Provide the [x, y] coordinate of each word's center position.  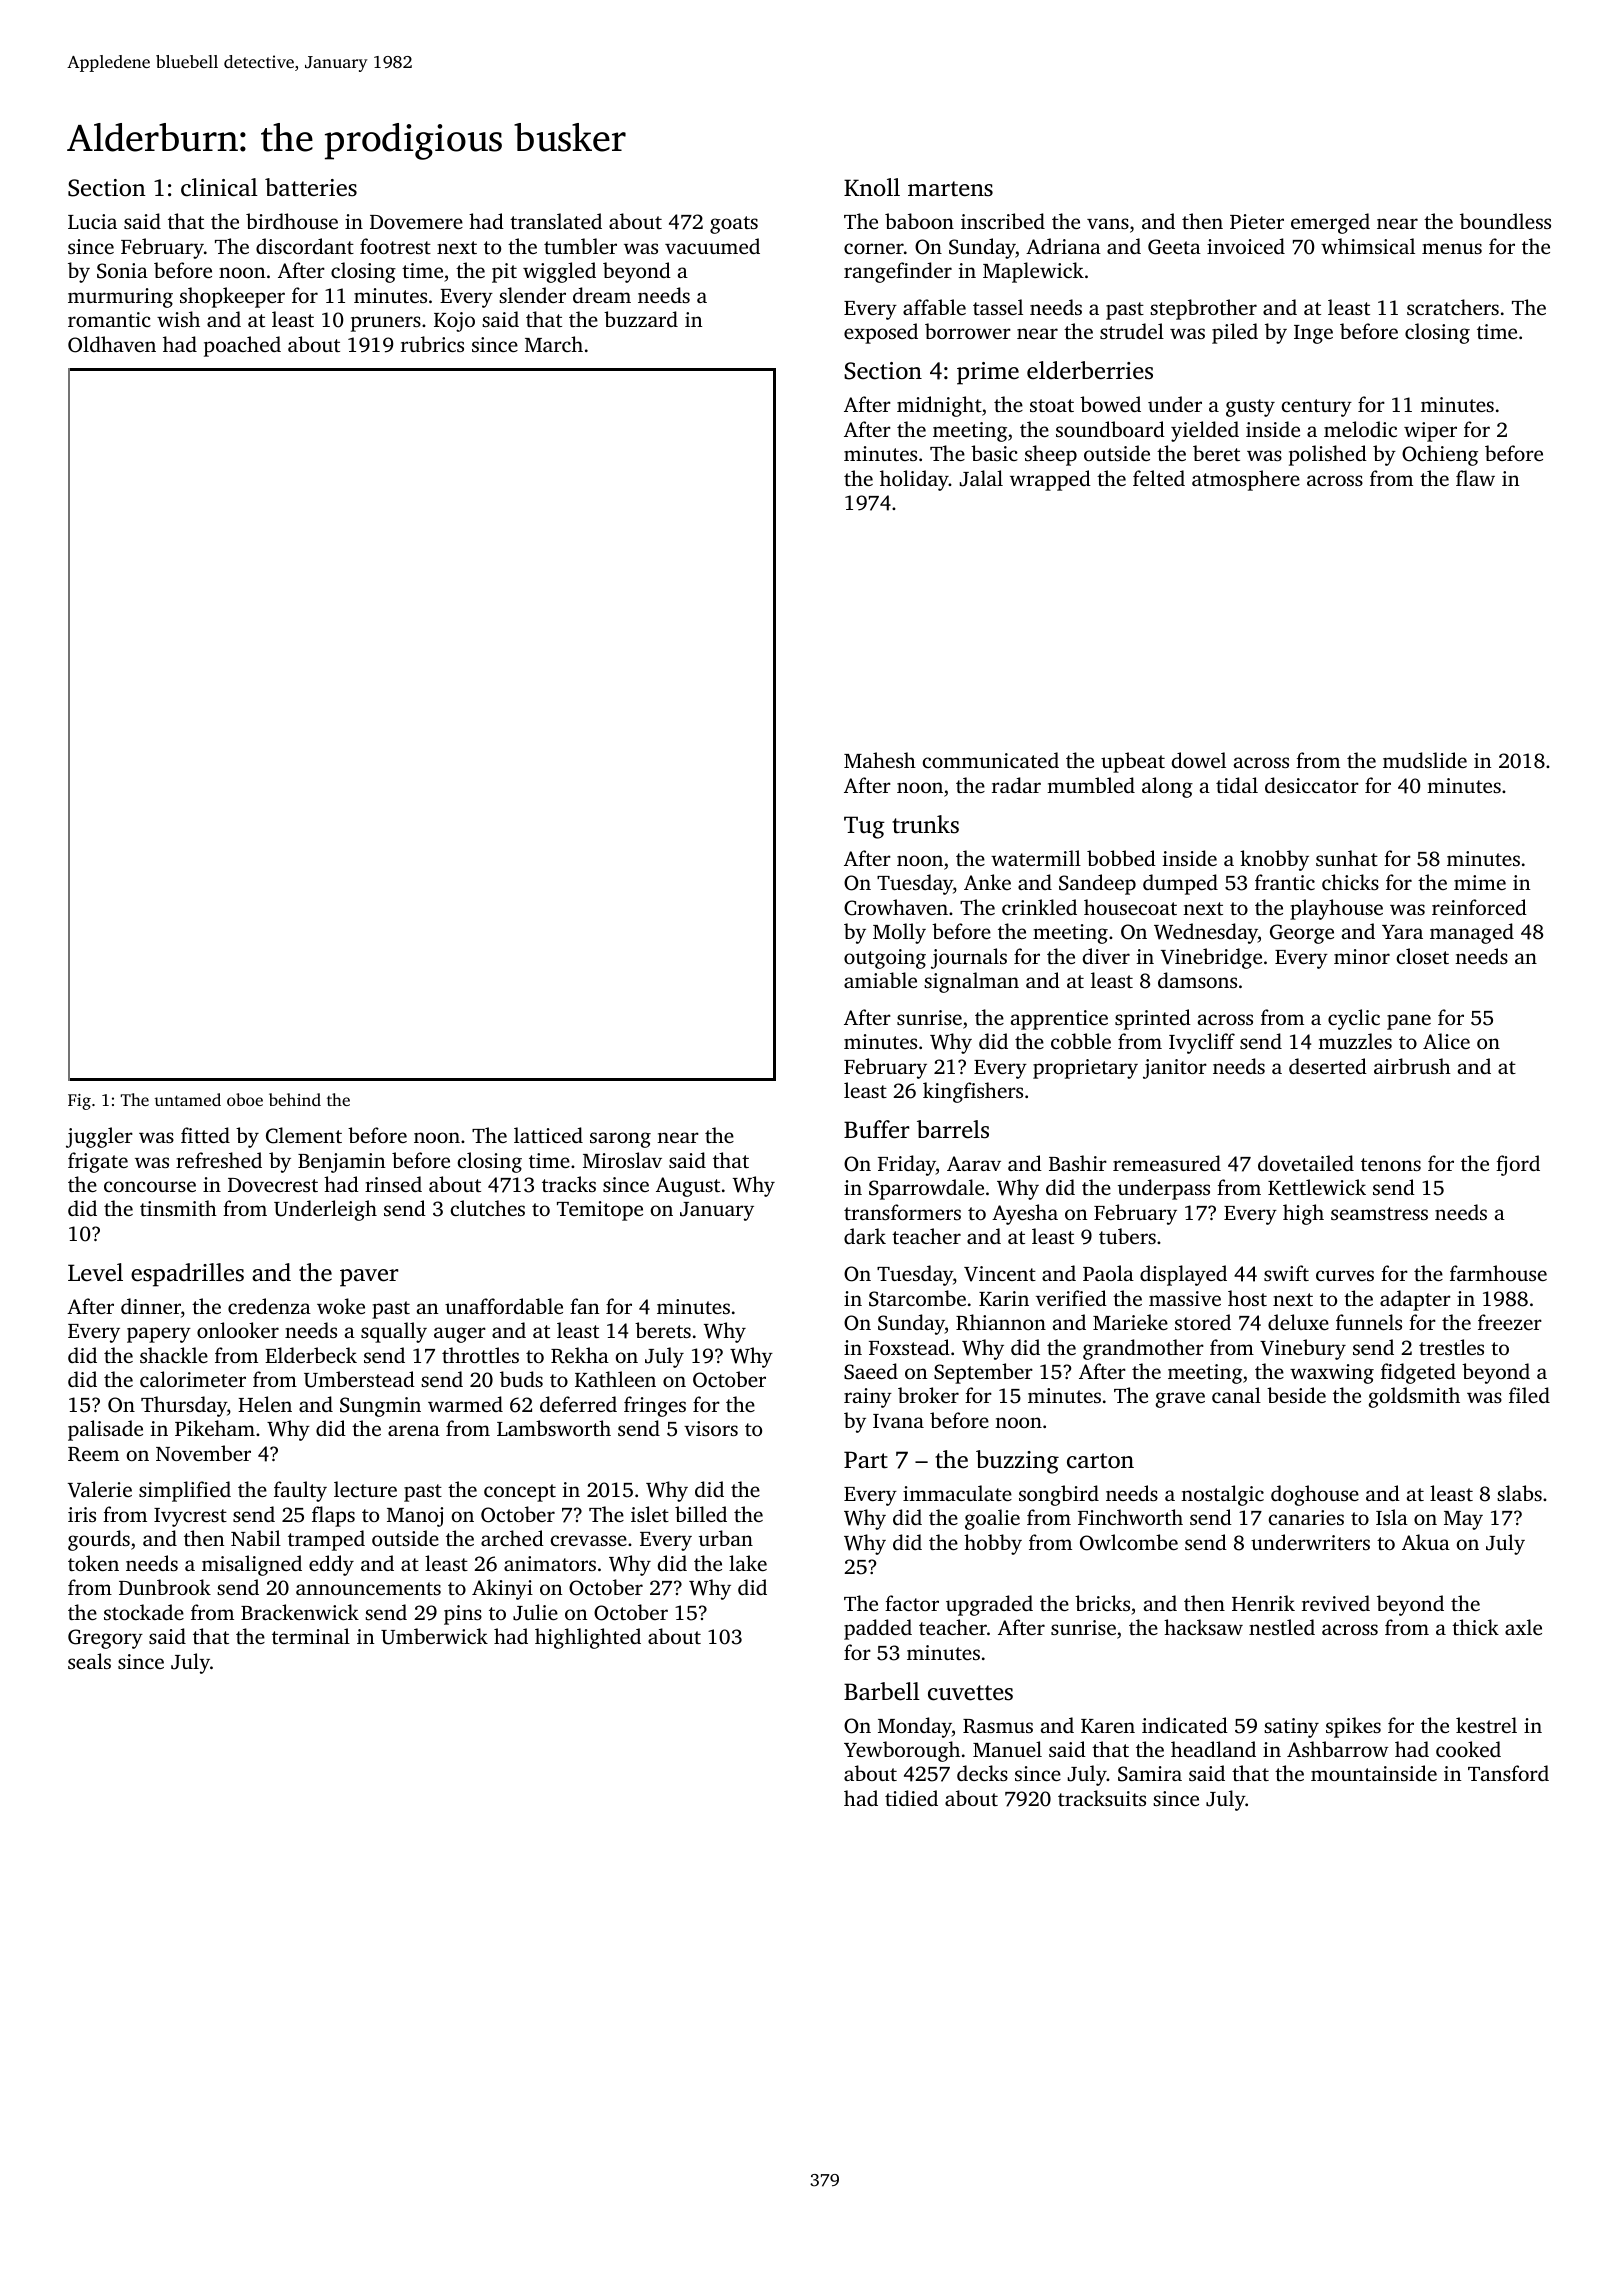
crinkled [1039, 907]
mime [1480, 882]
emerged [1330, 223]
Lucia [92, 221]
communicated [991, 760]
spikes [1353, 1727]
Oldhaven [112, 344]
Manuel [1007, 1749]
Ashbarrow [1337, 1749]
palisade [105, 1430]
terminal [311, 1636]
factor [912, 1603]
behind [295, 1099]
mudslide [1425, 760]
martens [950, 189]
